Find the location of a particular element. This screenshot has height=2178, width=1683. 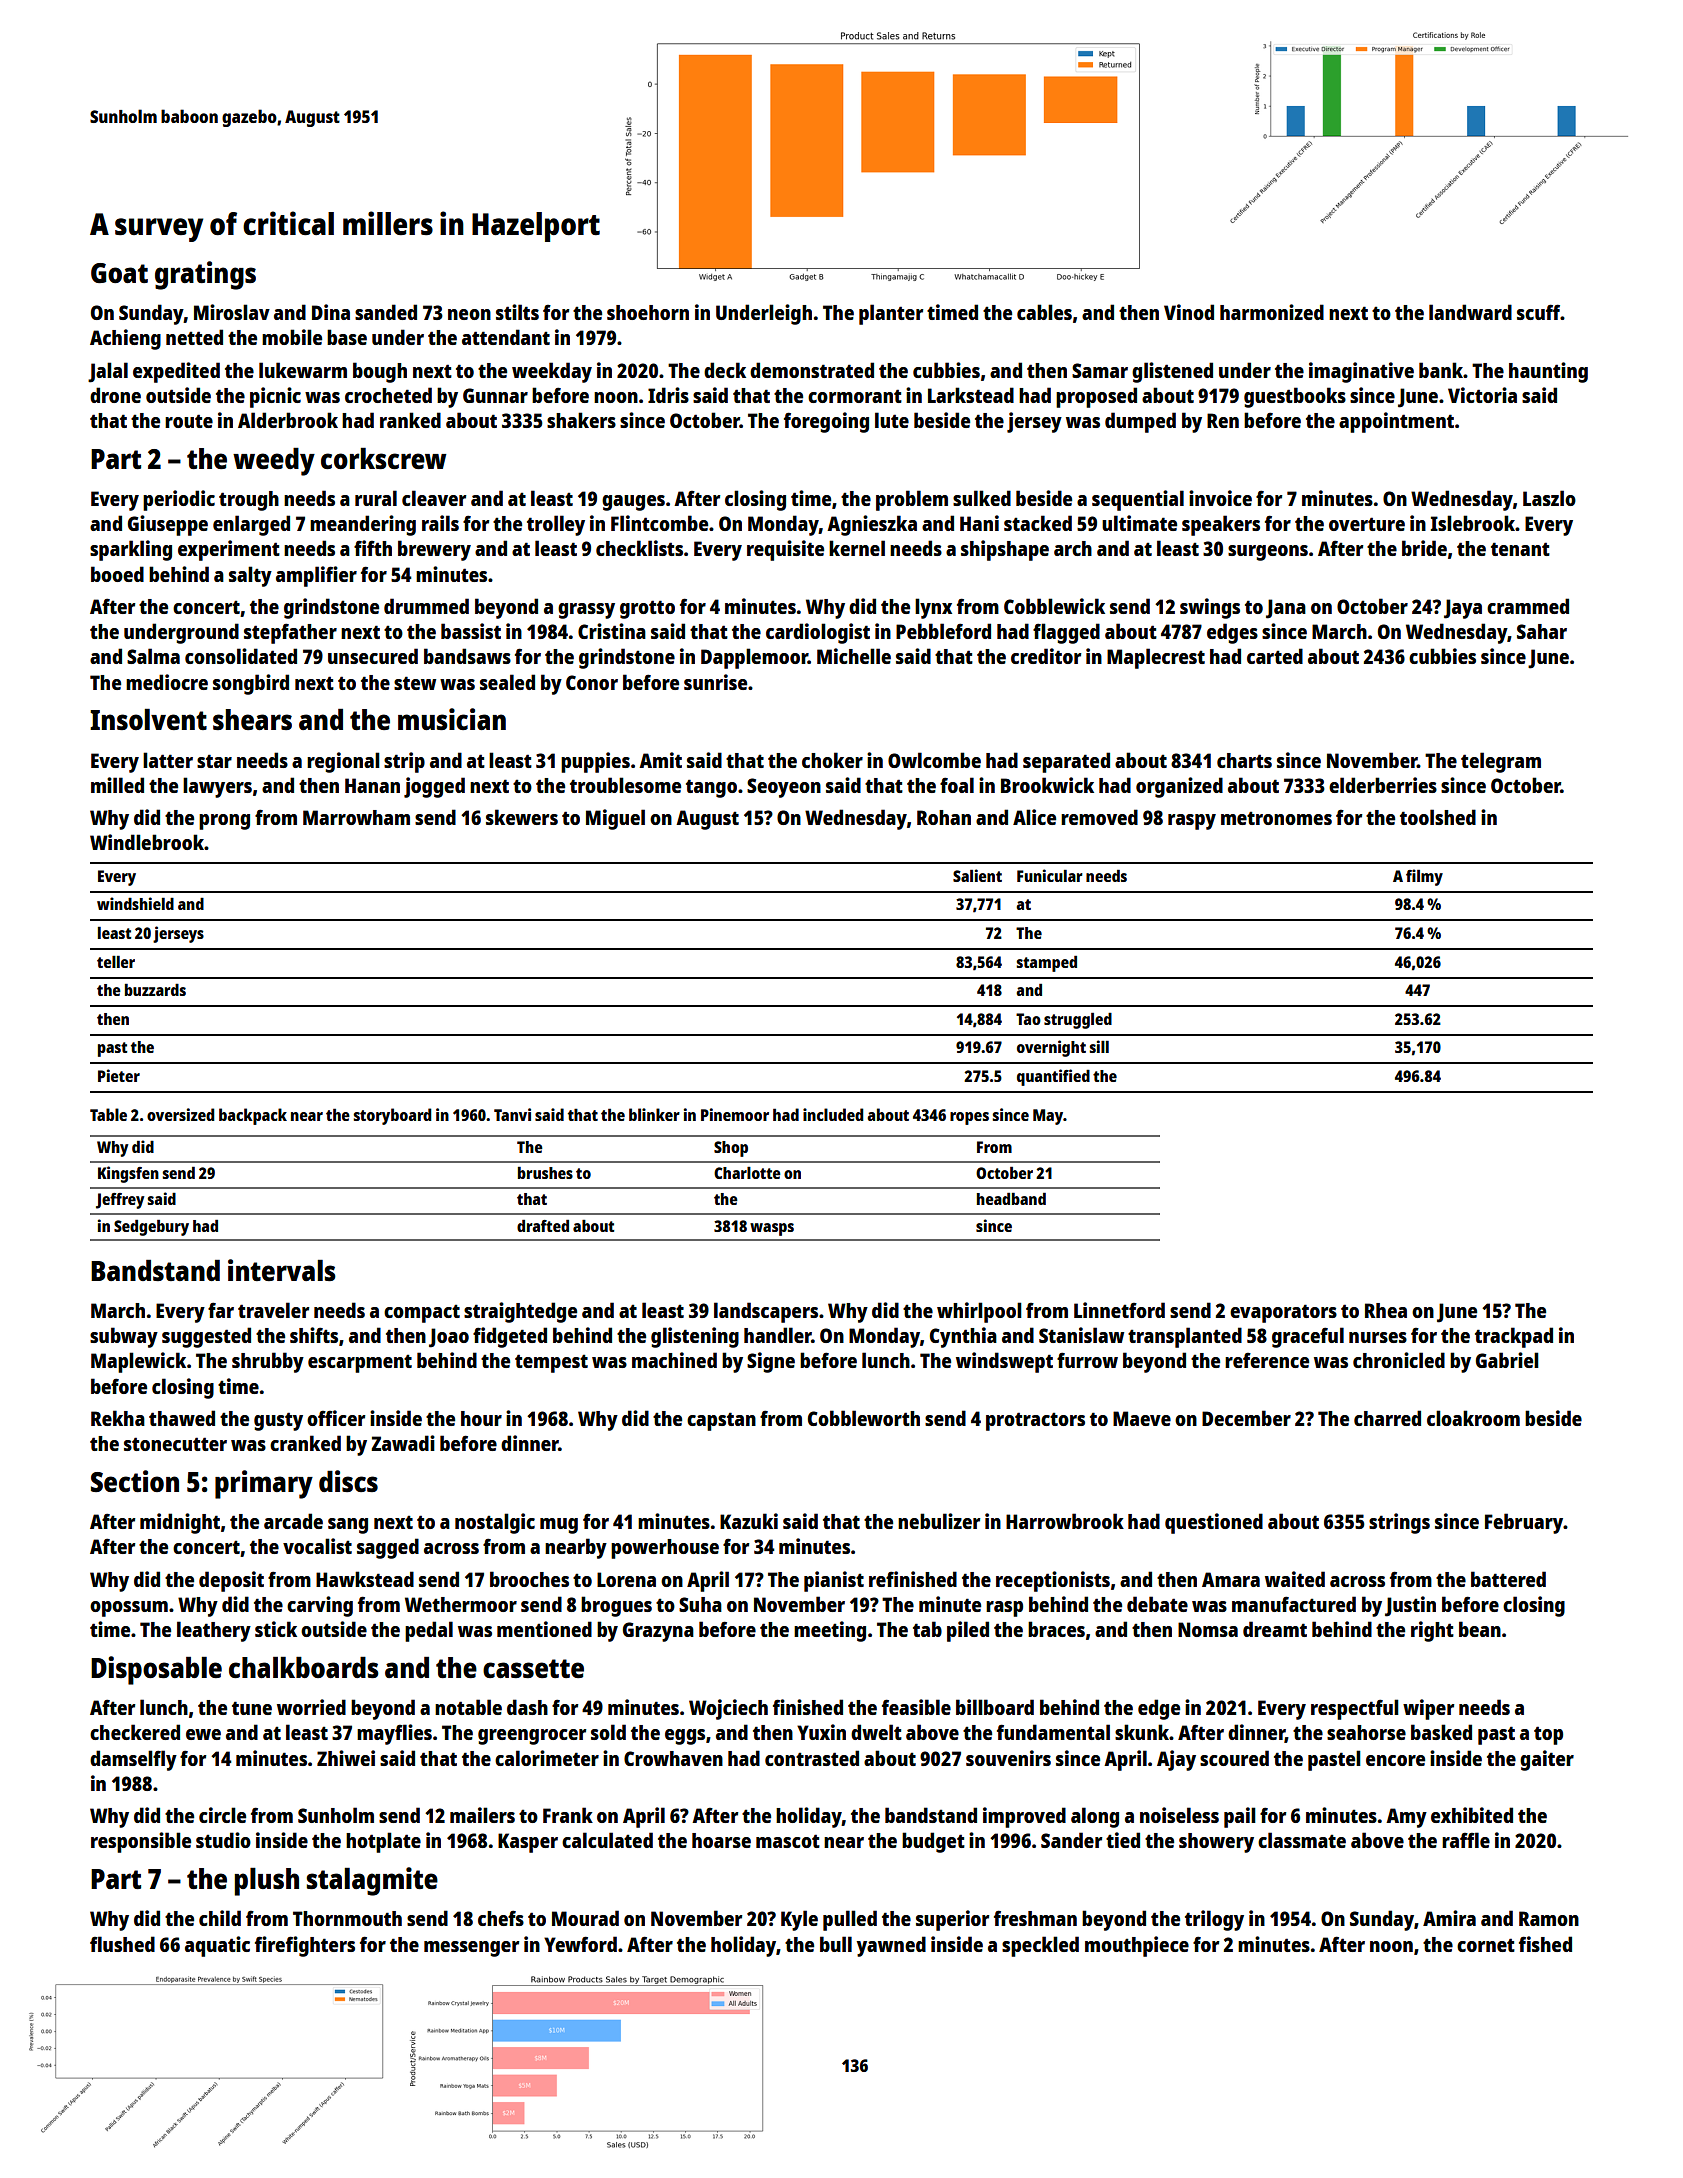

sulked is located at coordinates (982, 498).
